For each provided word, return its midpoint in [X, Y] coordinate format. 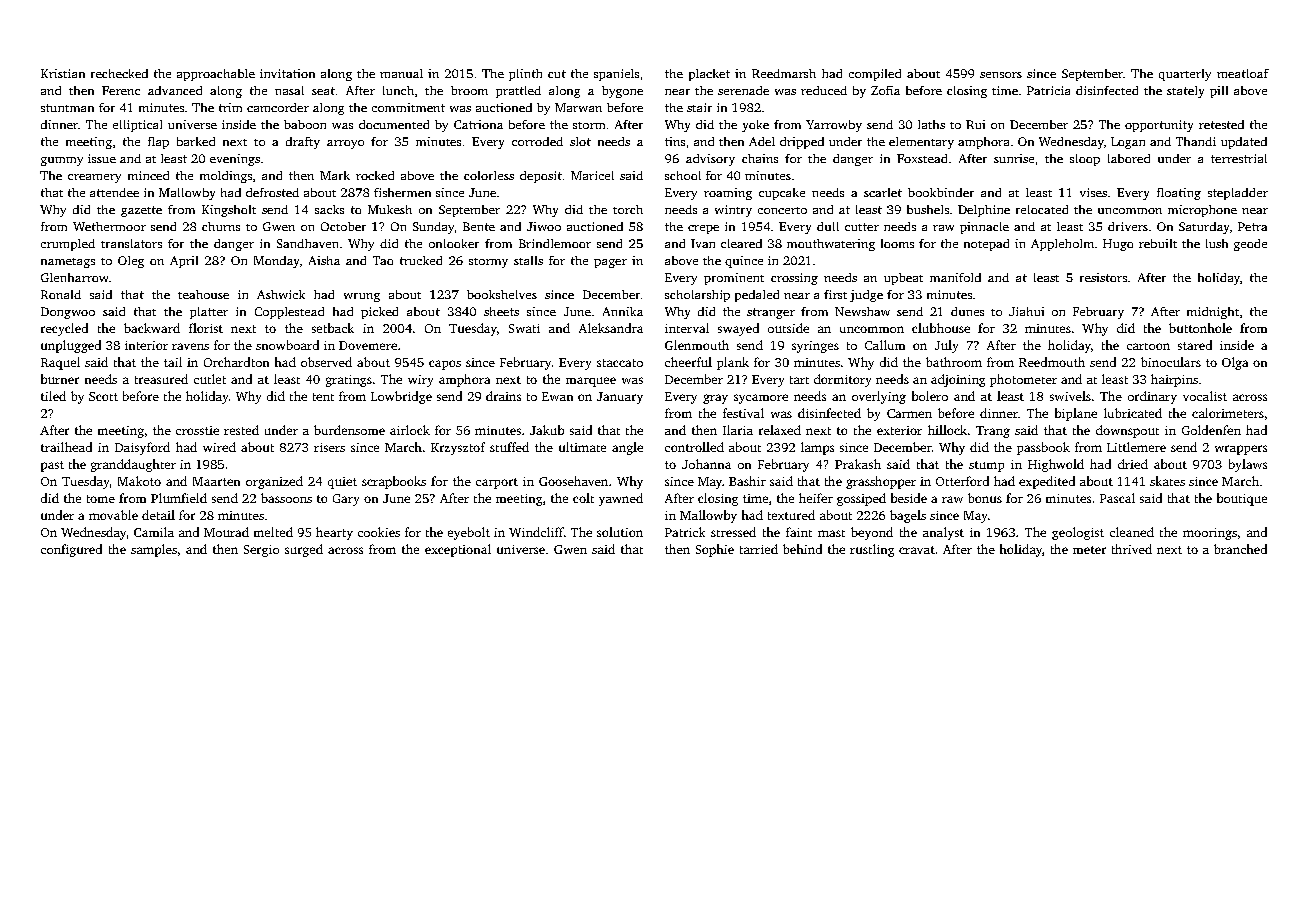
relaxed [780, 430]
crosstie [197, 430]
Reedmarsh [784, 73]
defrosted [272, 192]
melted [273, 532]
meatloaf [1243, 73]
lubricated [1133, 413]
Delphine [984, 211]
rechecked [119, 73]
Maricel [592, 175]
